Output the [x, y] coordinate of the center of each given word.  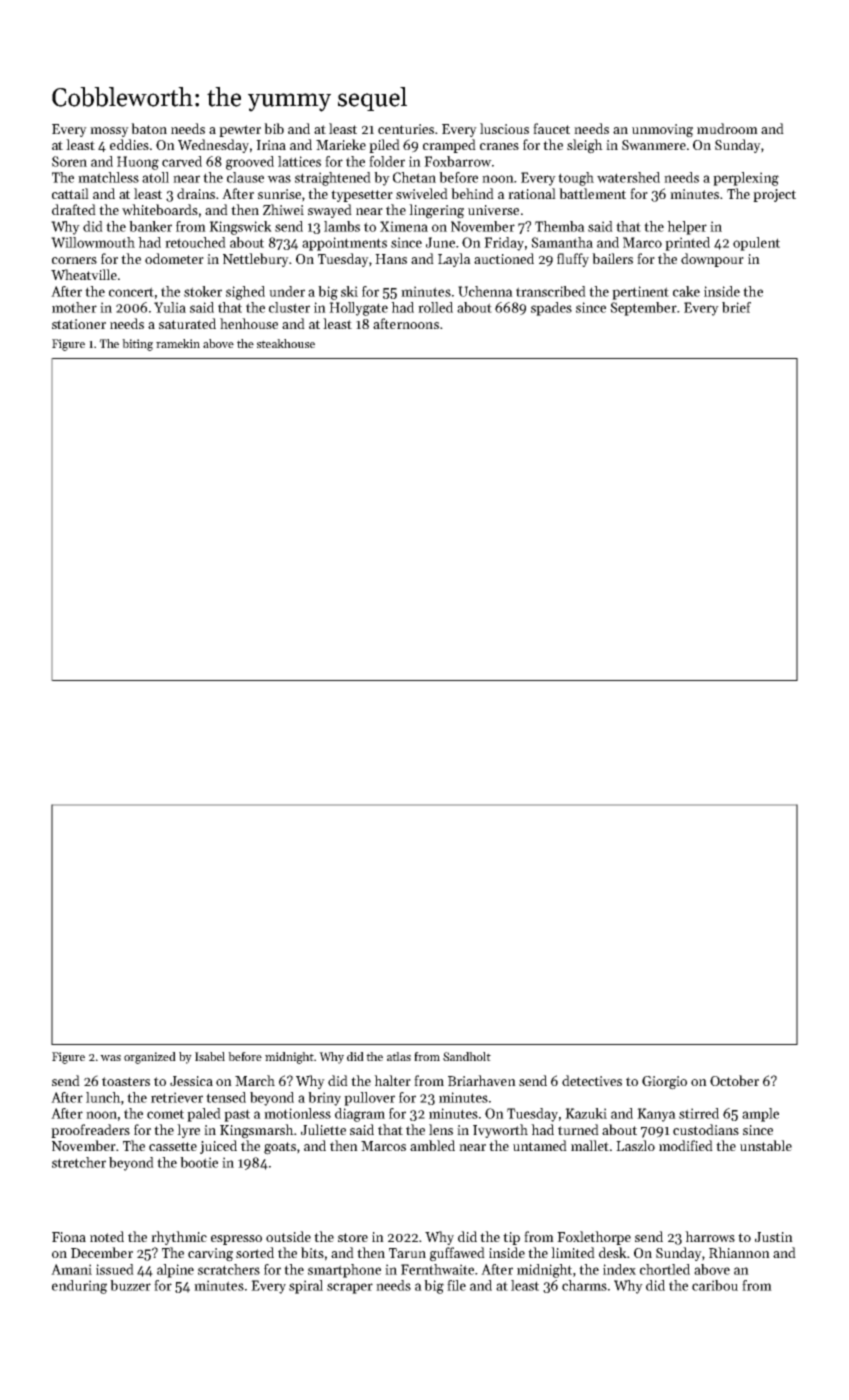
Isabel [210, 1056]
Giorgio [664, 1083]
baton [149, 128]
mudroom [727, 128]
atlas [399, 1056]
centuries [406, 129]
